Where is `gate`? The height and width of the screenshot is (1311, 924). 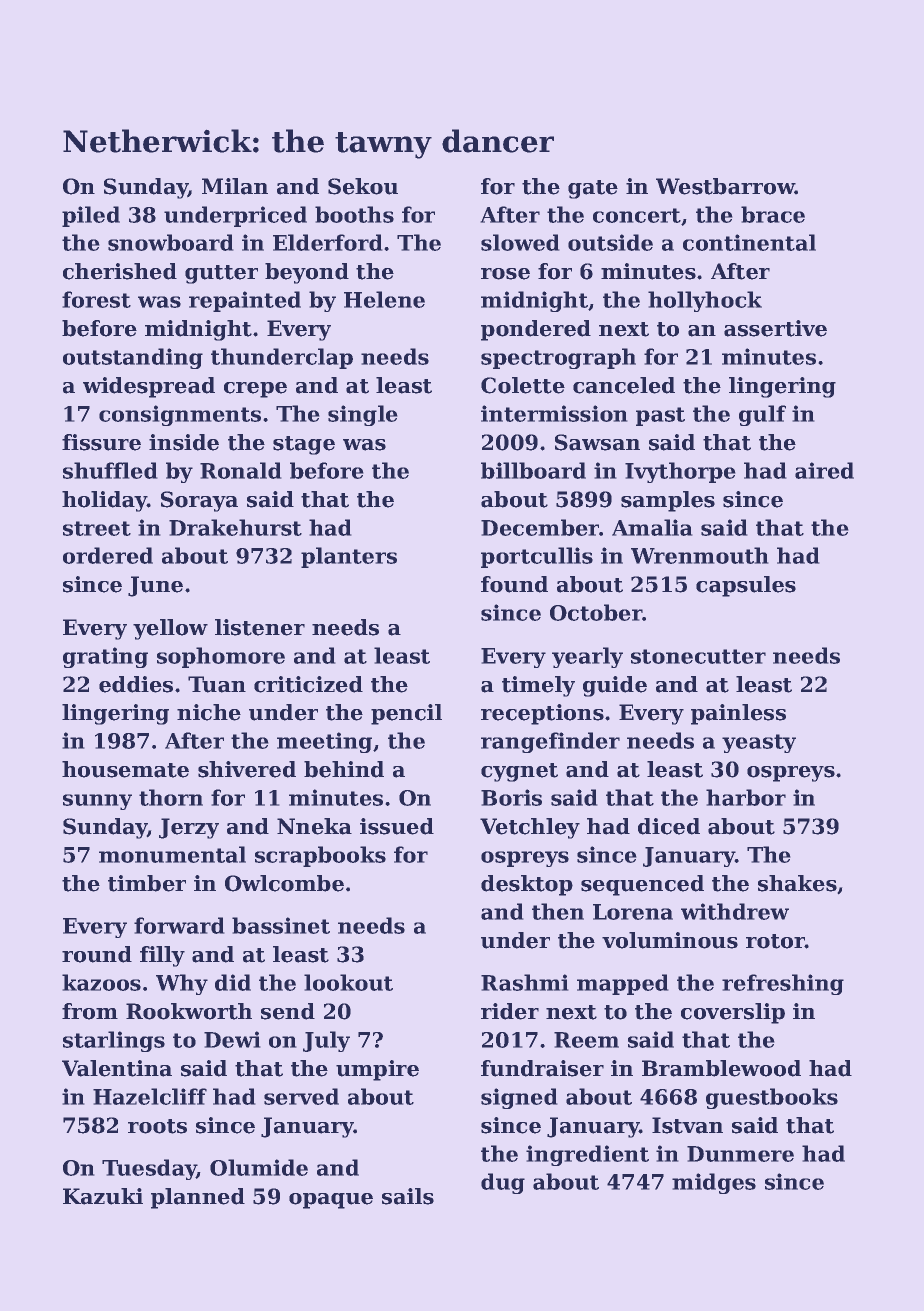 gate is located at coordinates (593, 189).
